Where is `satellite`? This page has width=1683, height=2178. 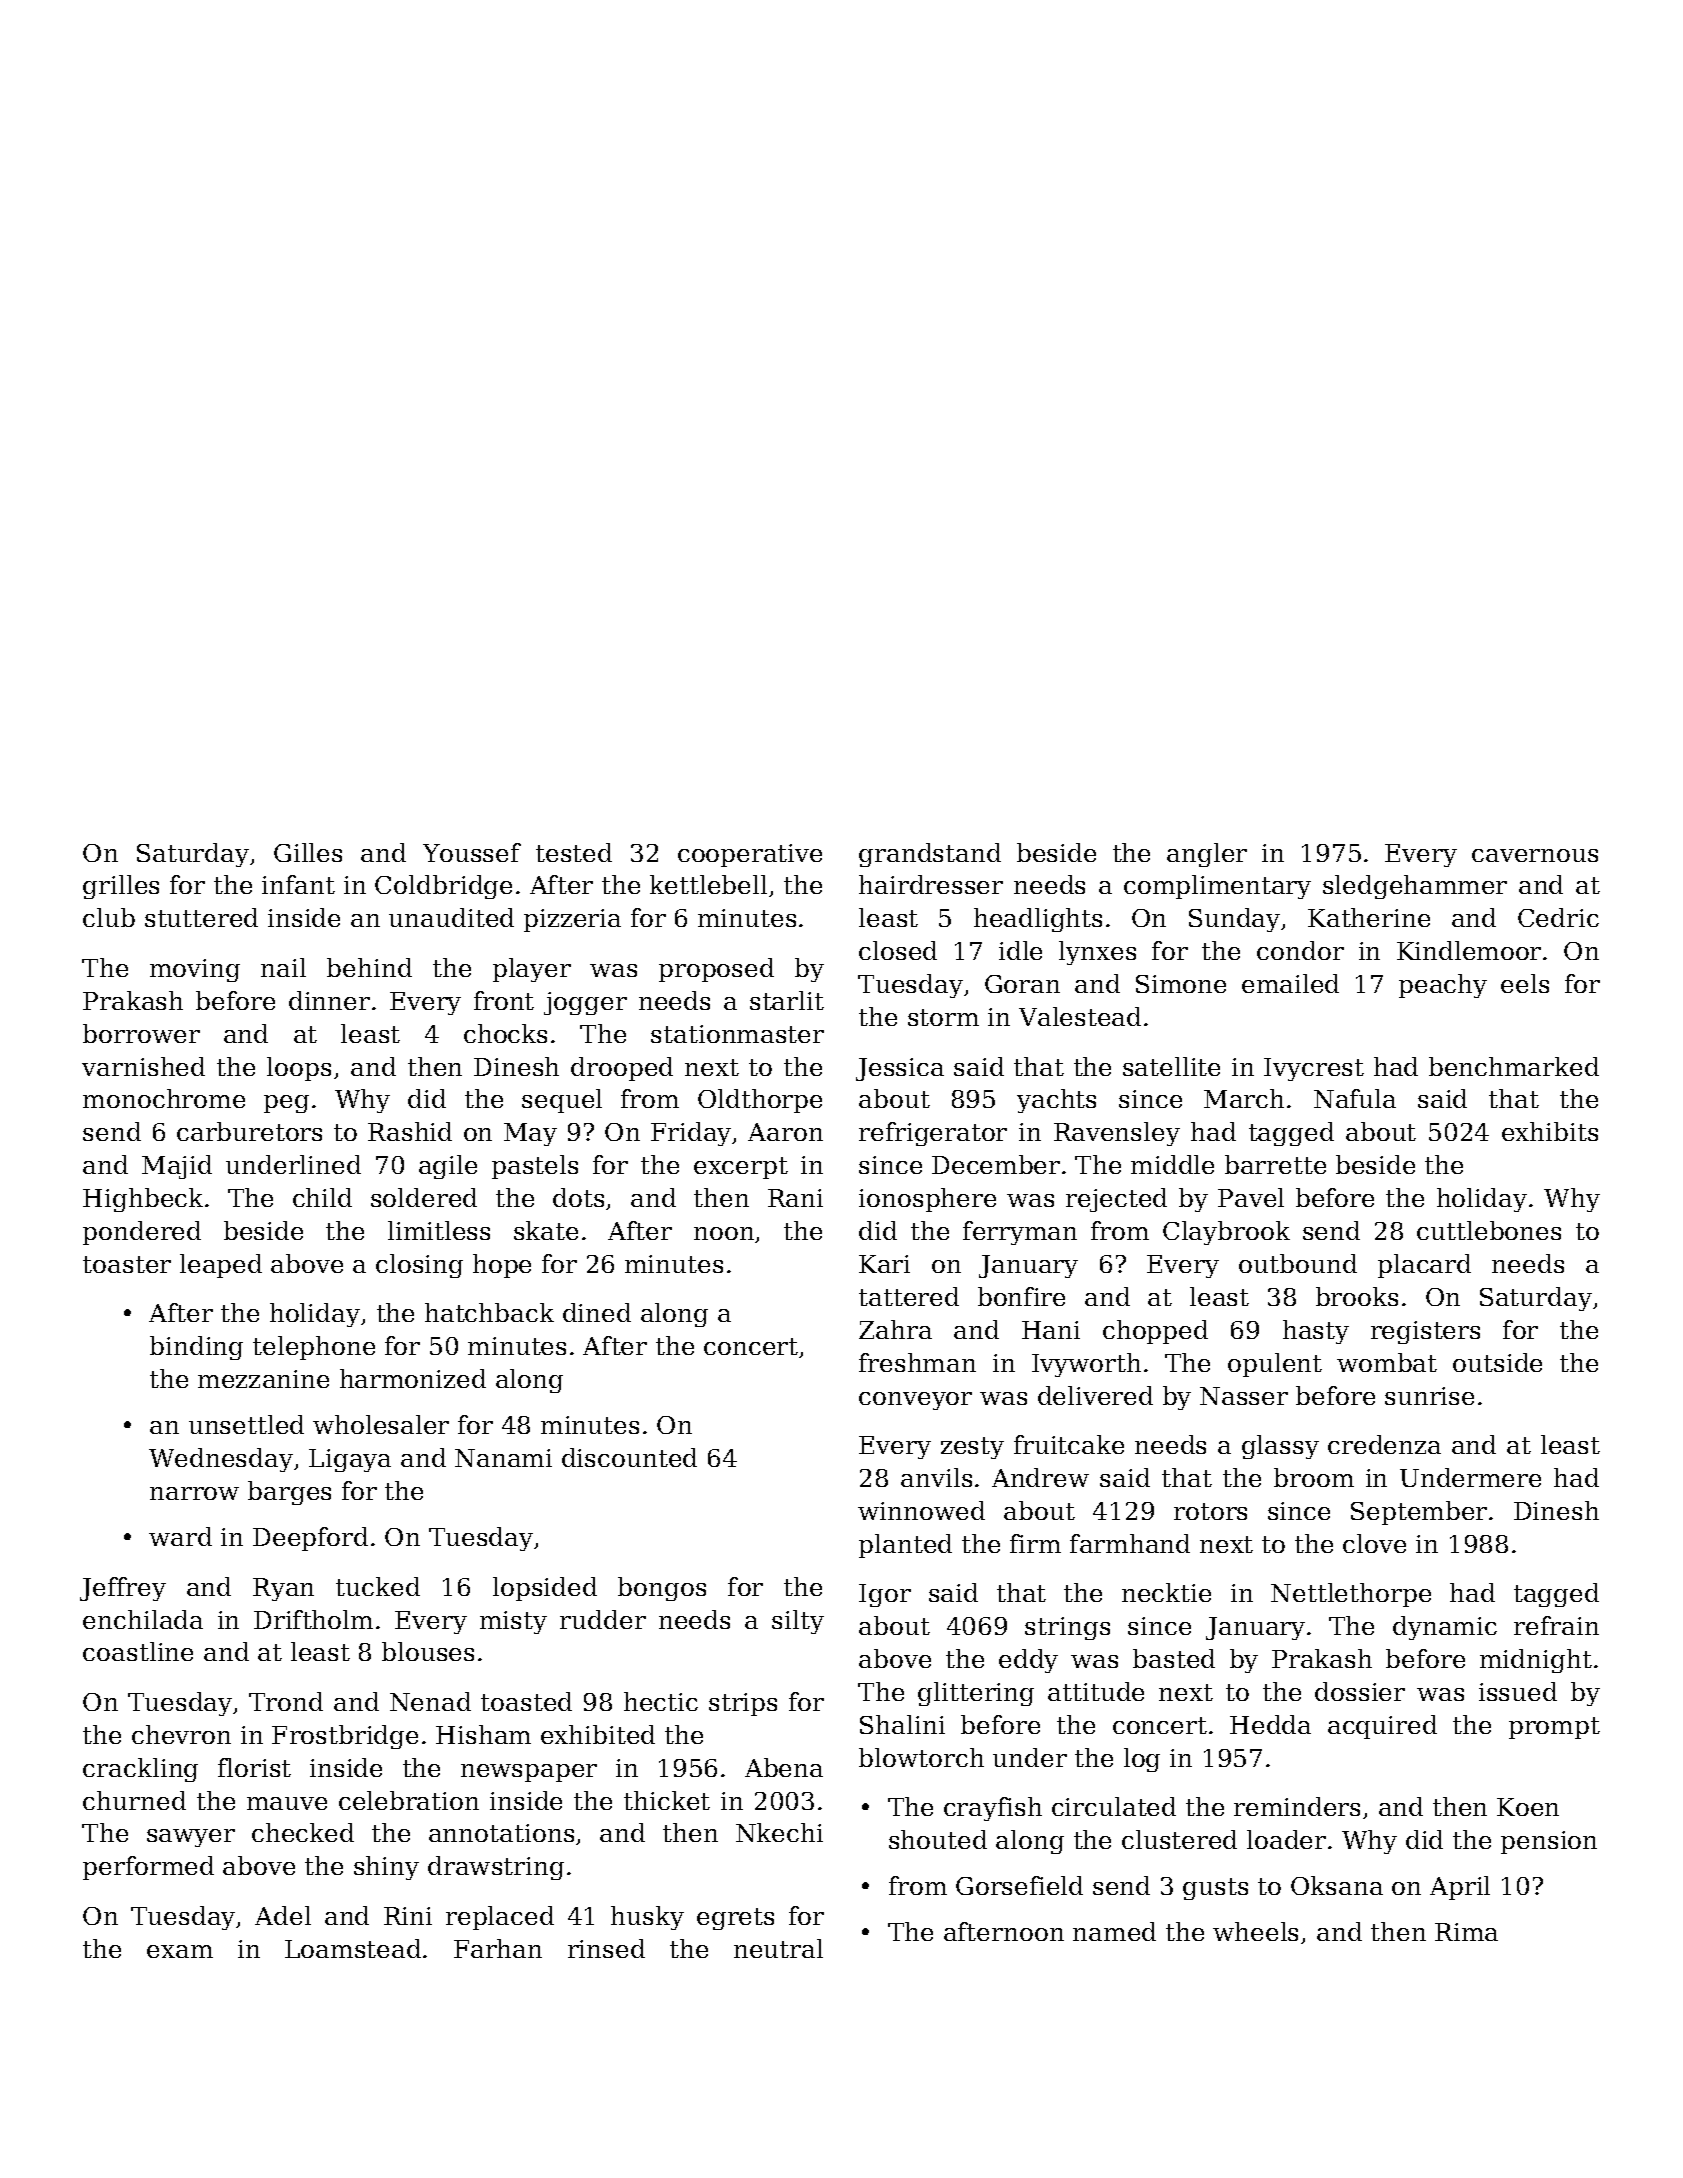
satellite is located at coordinates (1171, 1066).
